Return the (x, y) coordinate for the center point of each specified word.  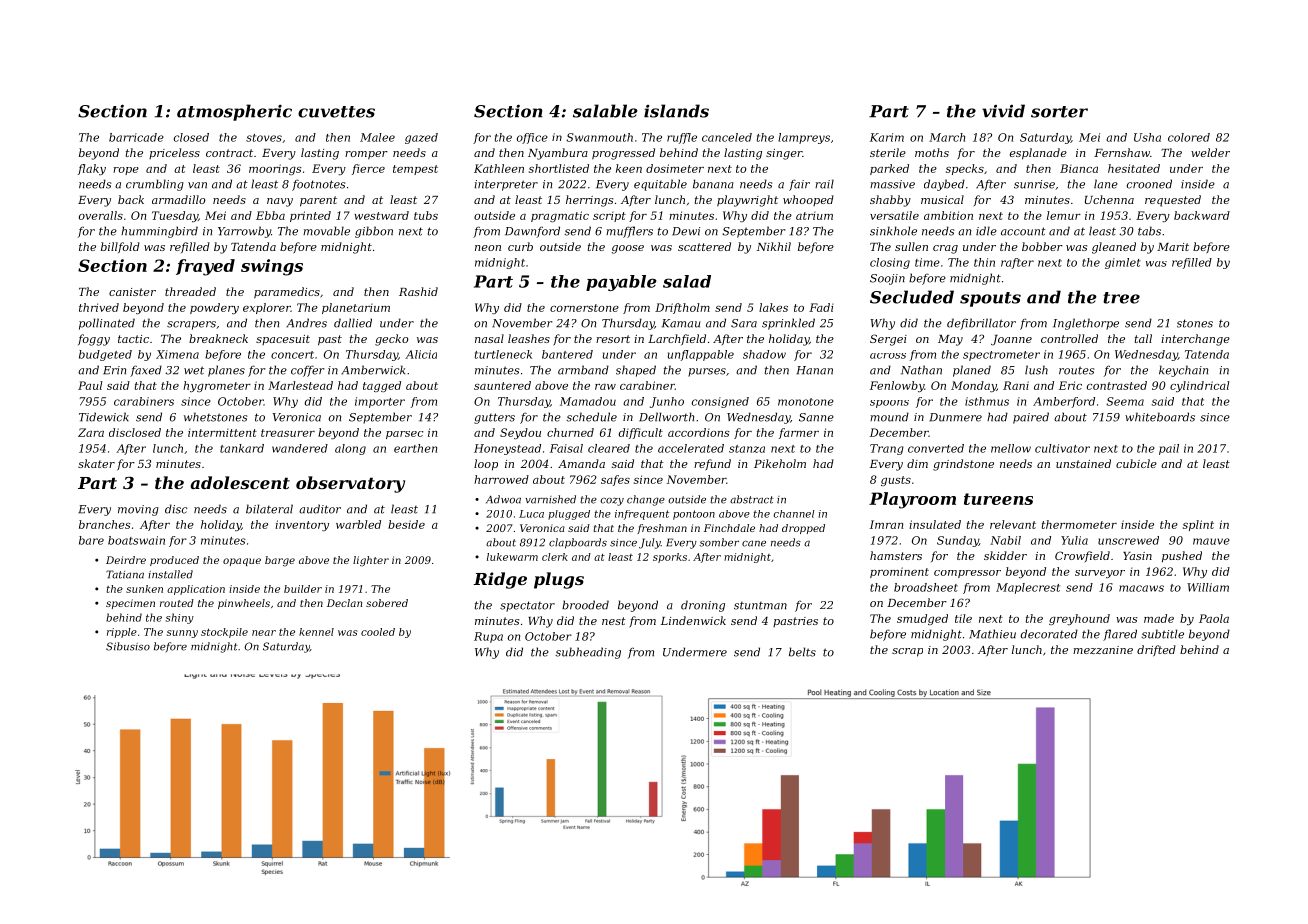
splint (1198, 525)
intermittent (222, 433)
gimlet (1123, 263)
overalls (101, 215)
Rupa (488, 637)
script (609, 217)
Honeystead (507, 449)
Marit (1173, 247)
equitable (660, 185)
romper (366, 155)
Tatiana (125, 574)
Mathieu (992, 634)
